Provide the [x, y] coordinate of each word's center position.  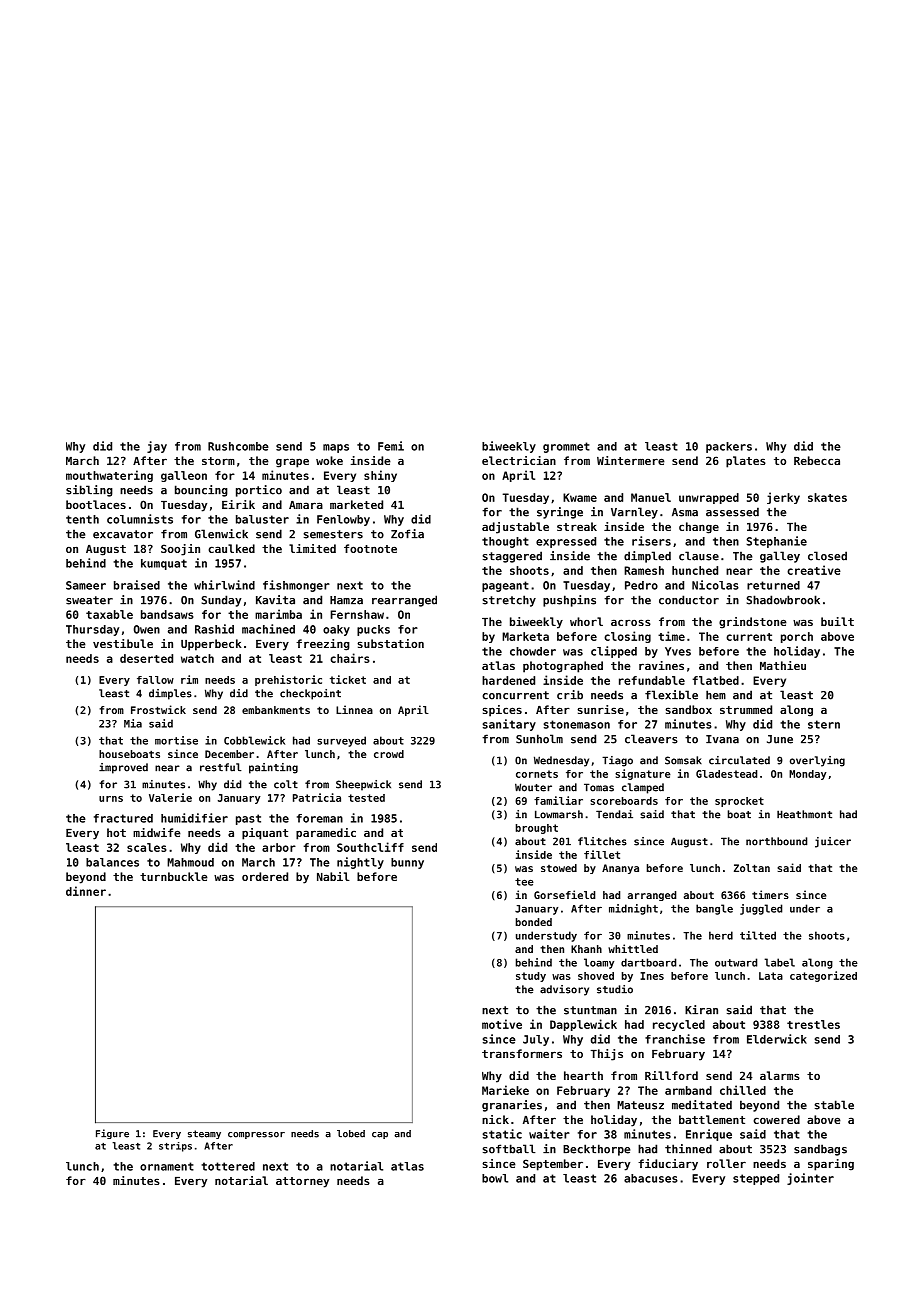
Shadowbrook [783, 600]
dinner [86, 891]
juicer [833, 842]
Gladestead [726, 774]
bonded [534, 922]
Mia [133, 723]
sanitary [509, 725]
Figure [112, 1134]
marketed [356, 504]
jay [157, 447]
